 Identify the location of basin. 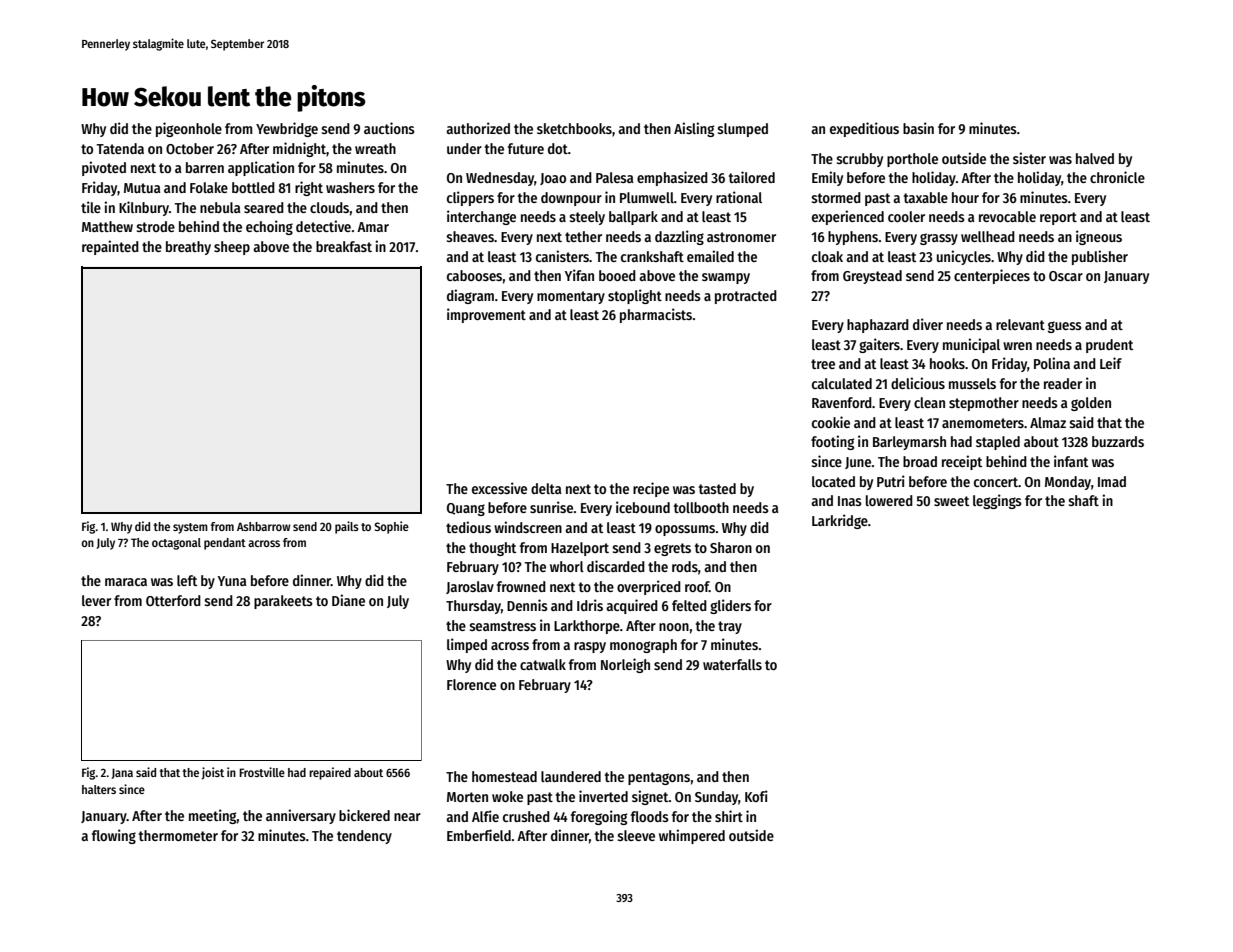
(918, 128).
